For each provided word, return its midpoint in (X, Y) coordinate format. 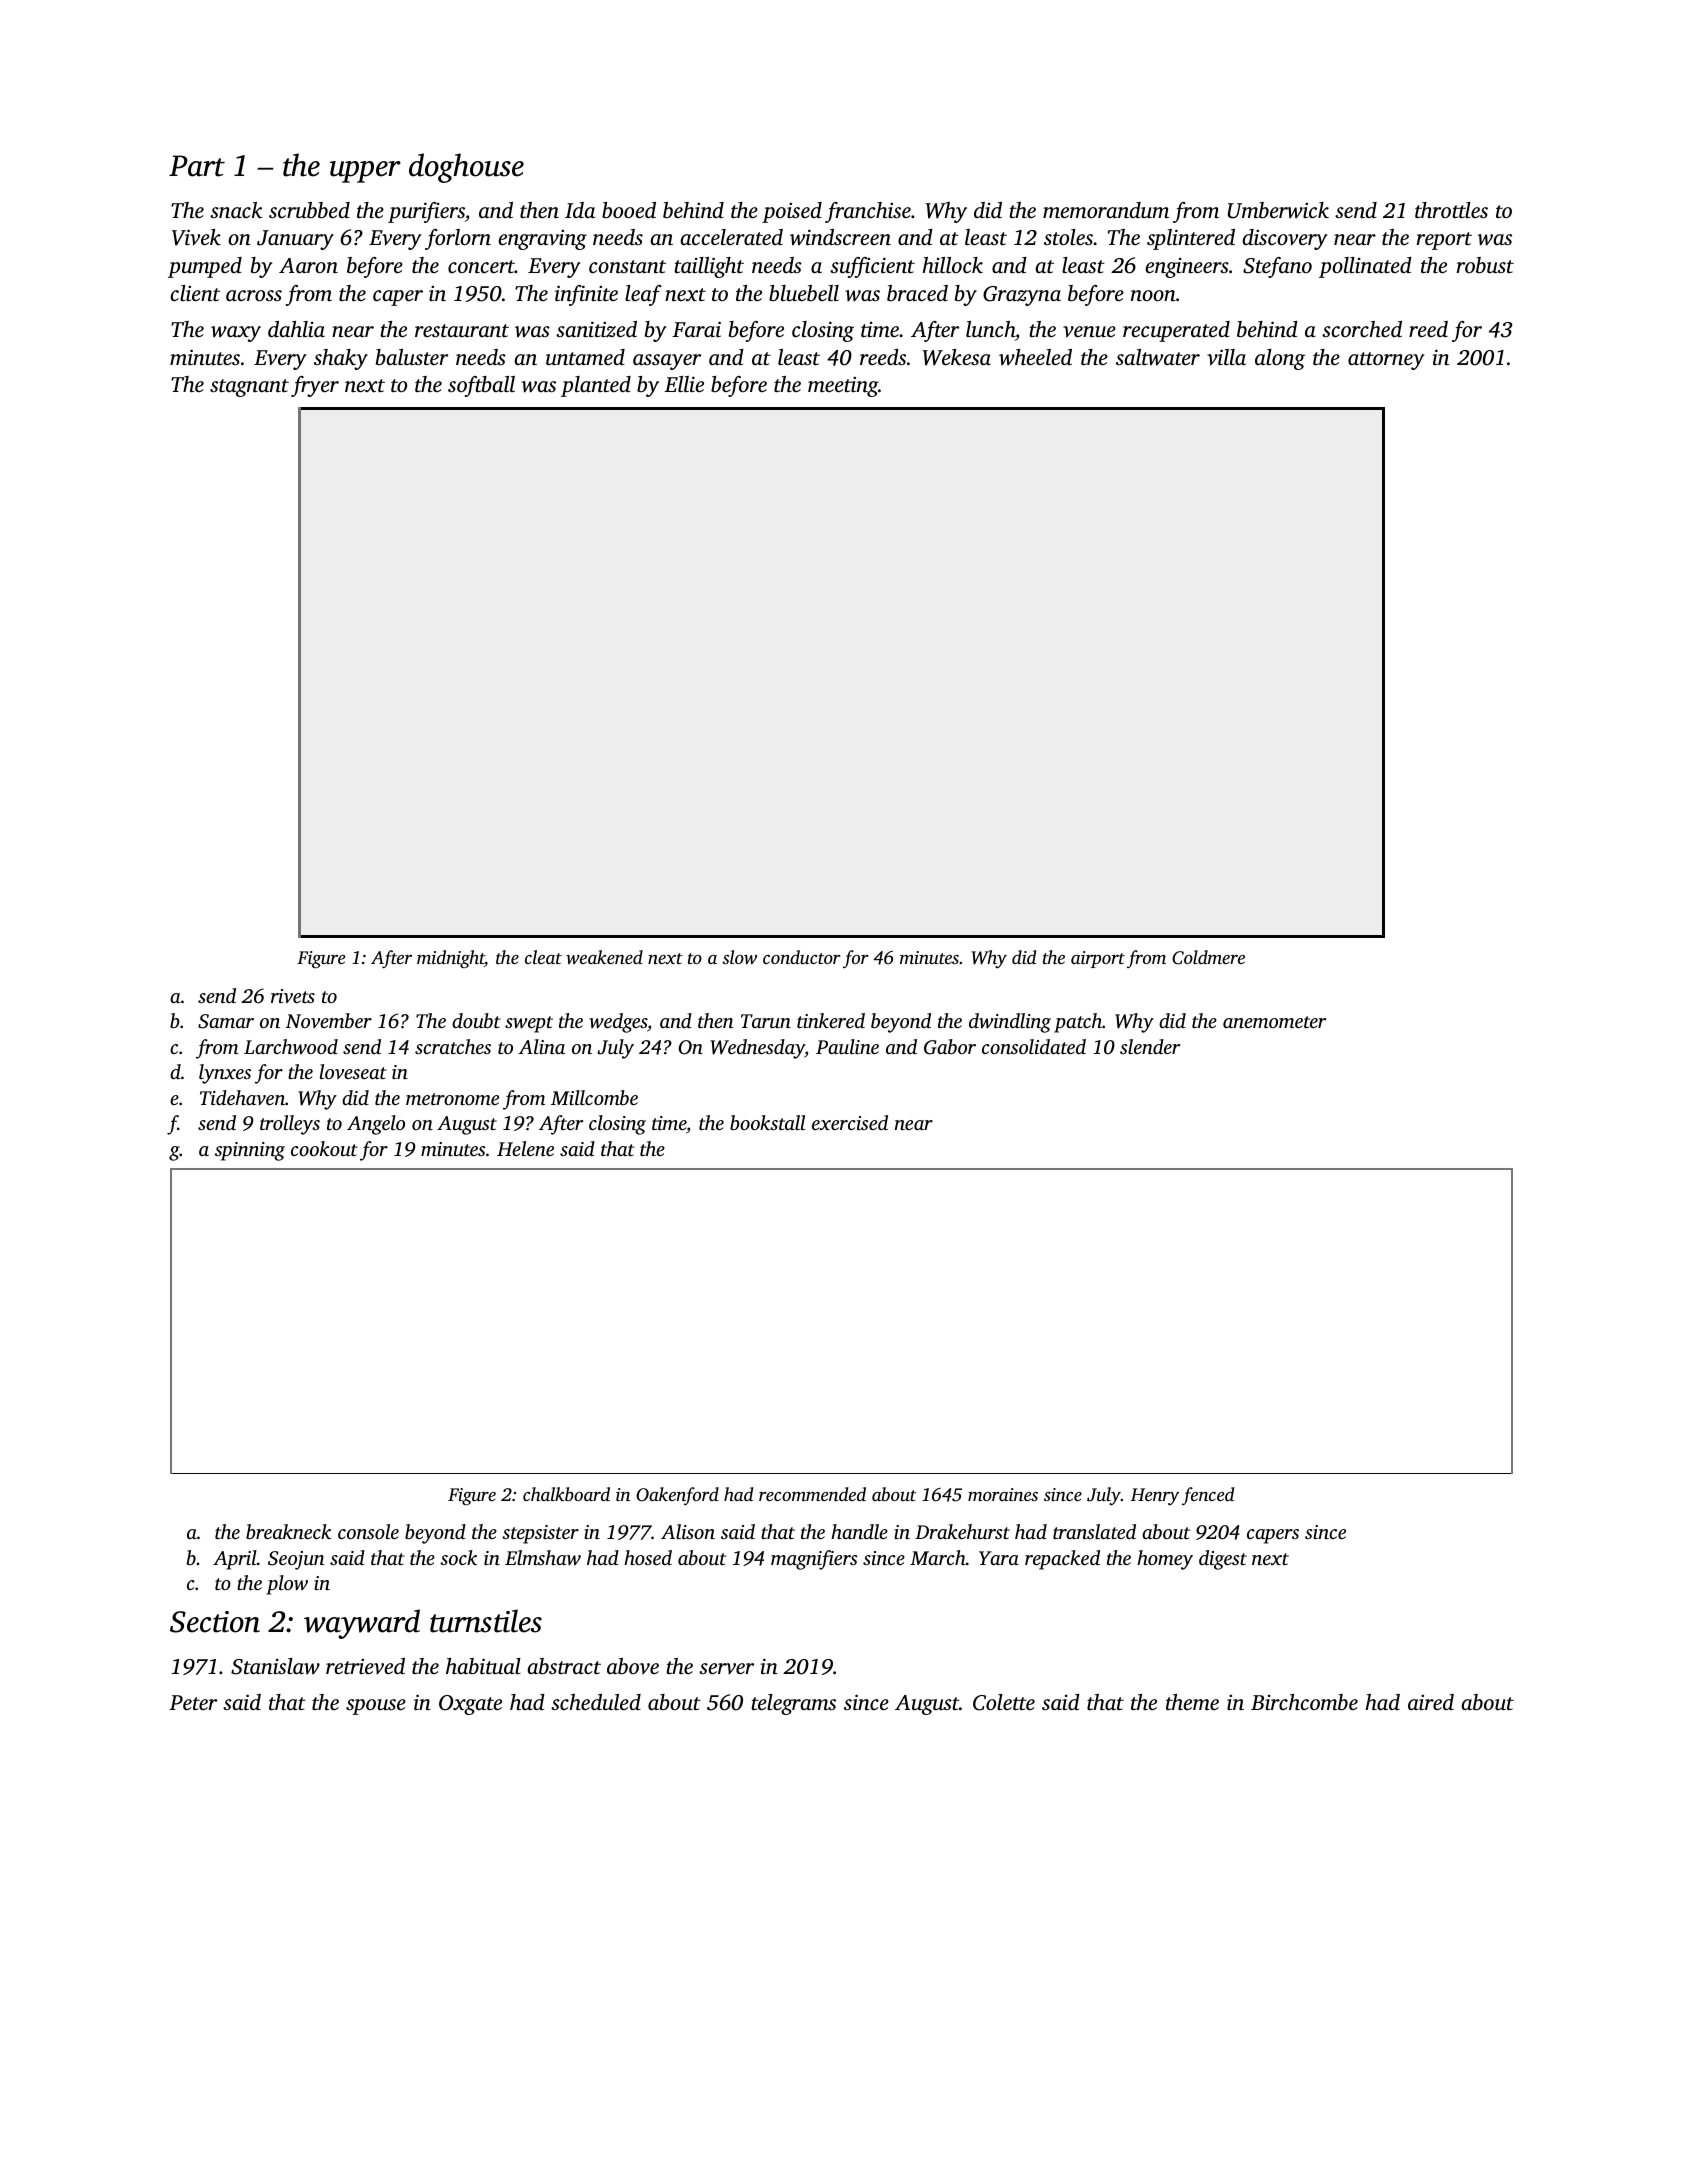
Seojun (296, 1560)
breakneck (288, 1531)
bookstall (767, 1122)
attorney (1386, 361)
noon (1153, 295)
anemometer (1274, 1022)
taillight (709, 267)
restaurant (462, 330)
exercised (850, 1122)
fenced (1208, 1496)
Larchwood (291, 1046)
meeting (843, 387)
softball (481, 386)
